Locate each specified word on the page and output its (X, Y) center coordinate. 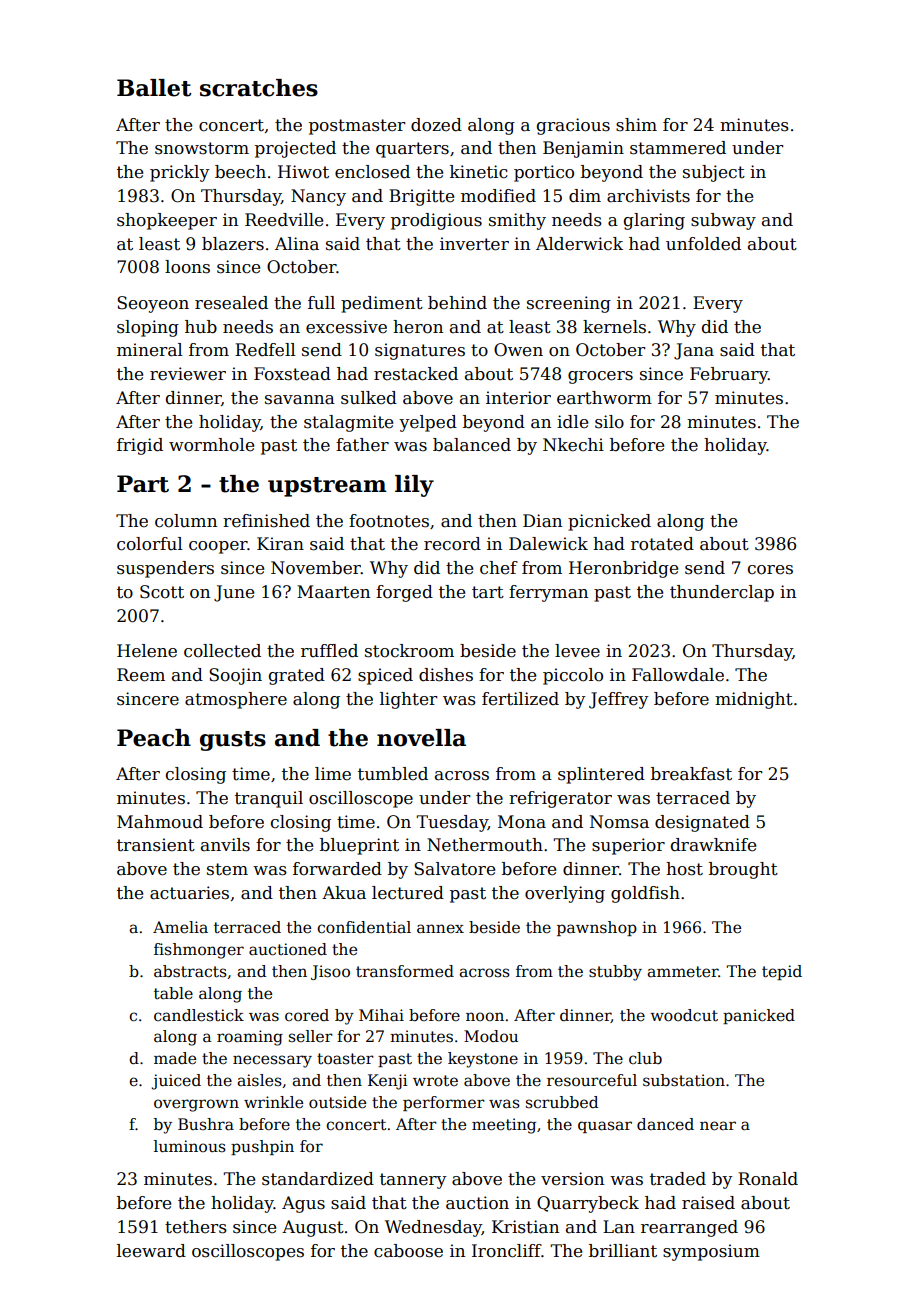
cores (770, 570)
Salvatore (454, 869)
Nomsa (619, 822)
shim (636, 125)
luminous (190, 1146)
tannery (413, 1181)
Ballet (154, 88)
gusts (233, 741)
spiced (385, 676)
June (234, 593)
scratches (259, 88)
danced (665, 1124)
